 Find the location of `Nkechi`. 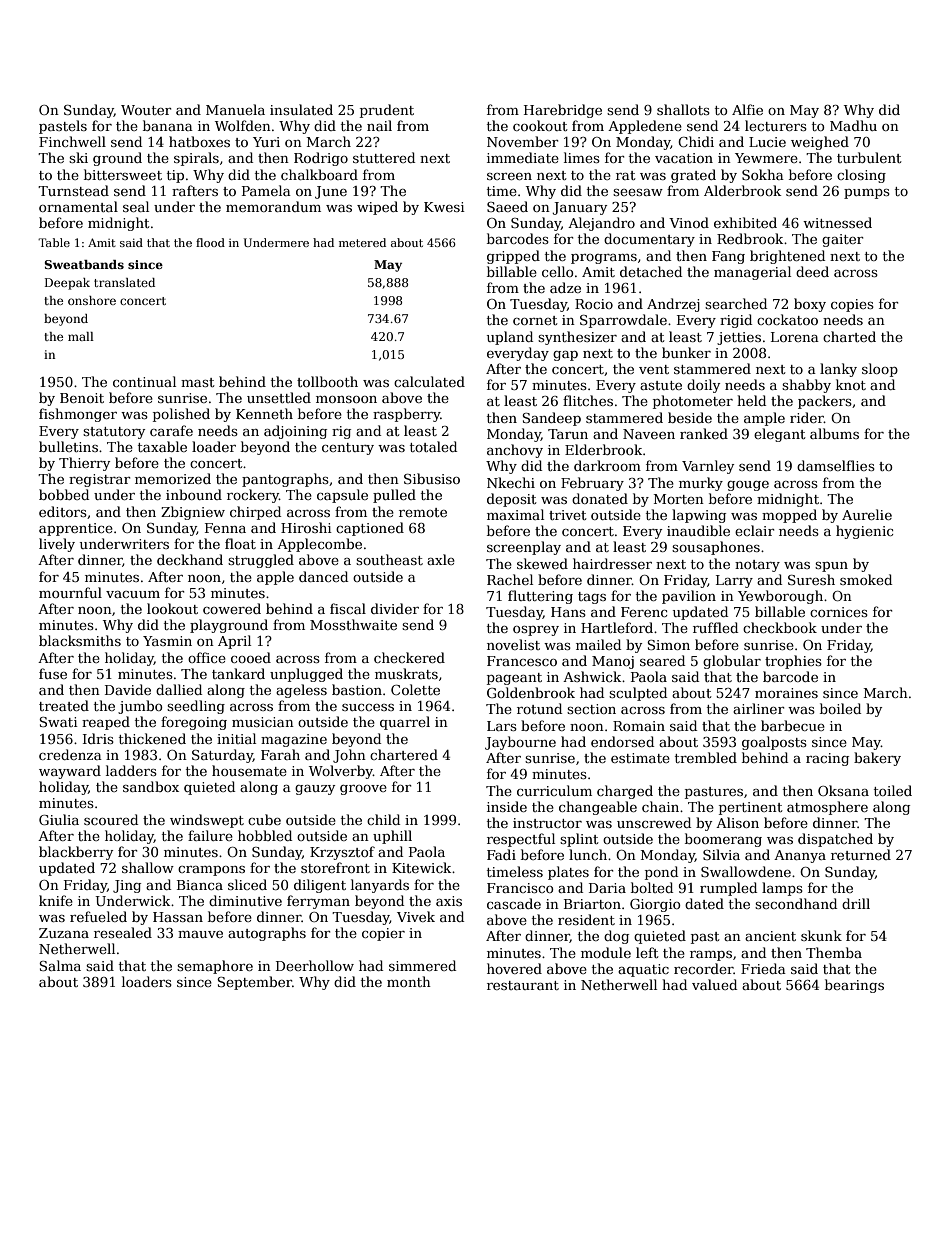

Nkechi is located at coordinates (511, 482).
